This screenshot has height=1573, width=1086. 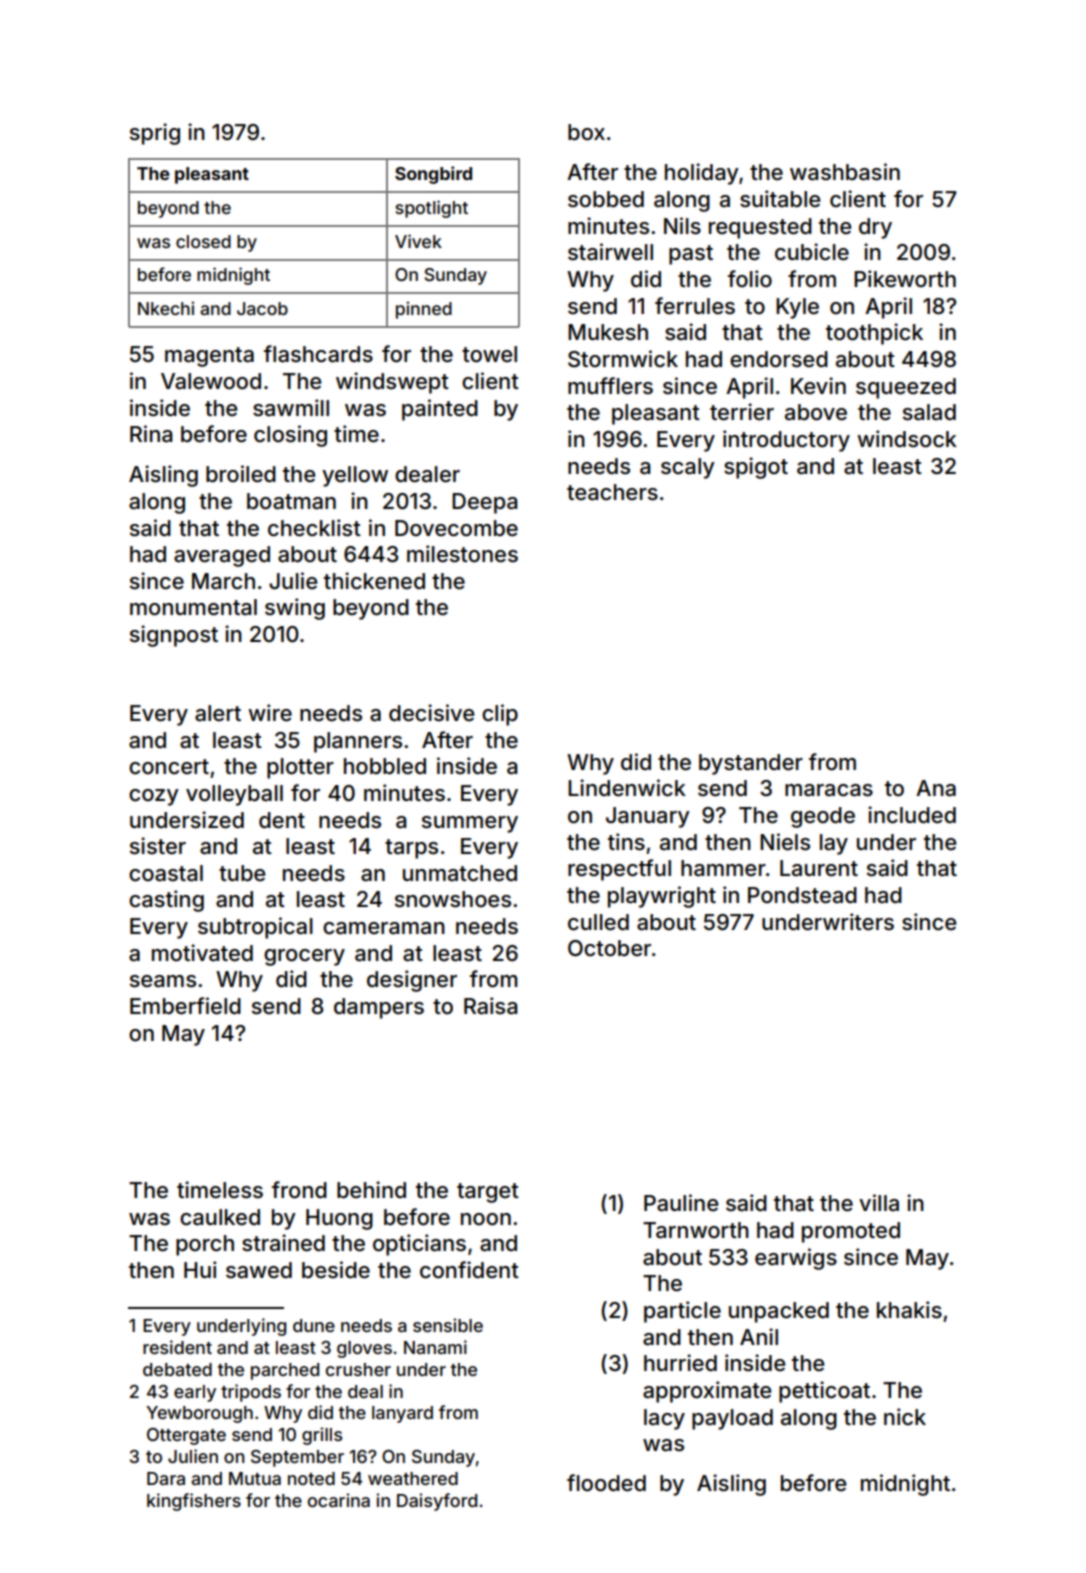 What do you see at coordinates (802, 895) in the screenshot?
I see `Pondstead` at bounding box center [802, 895].
